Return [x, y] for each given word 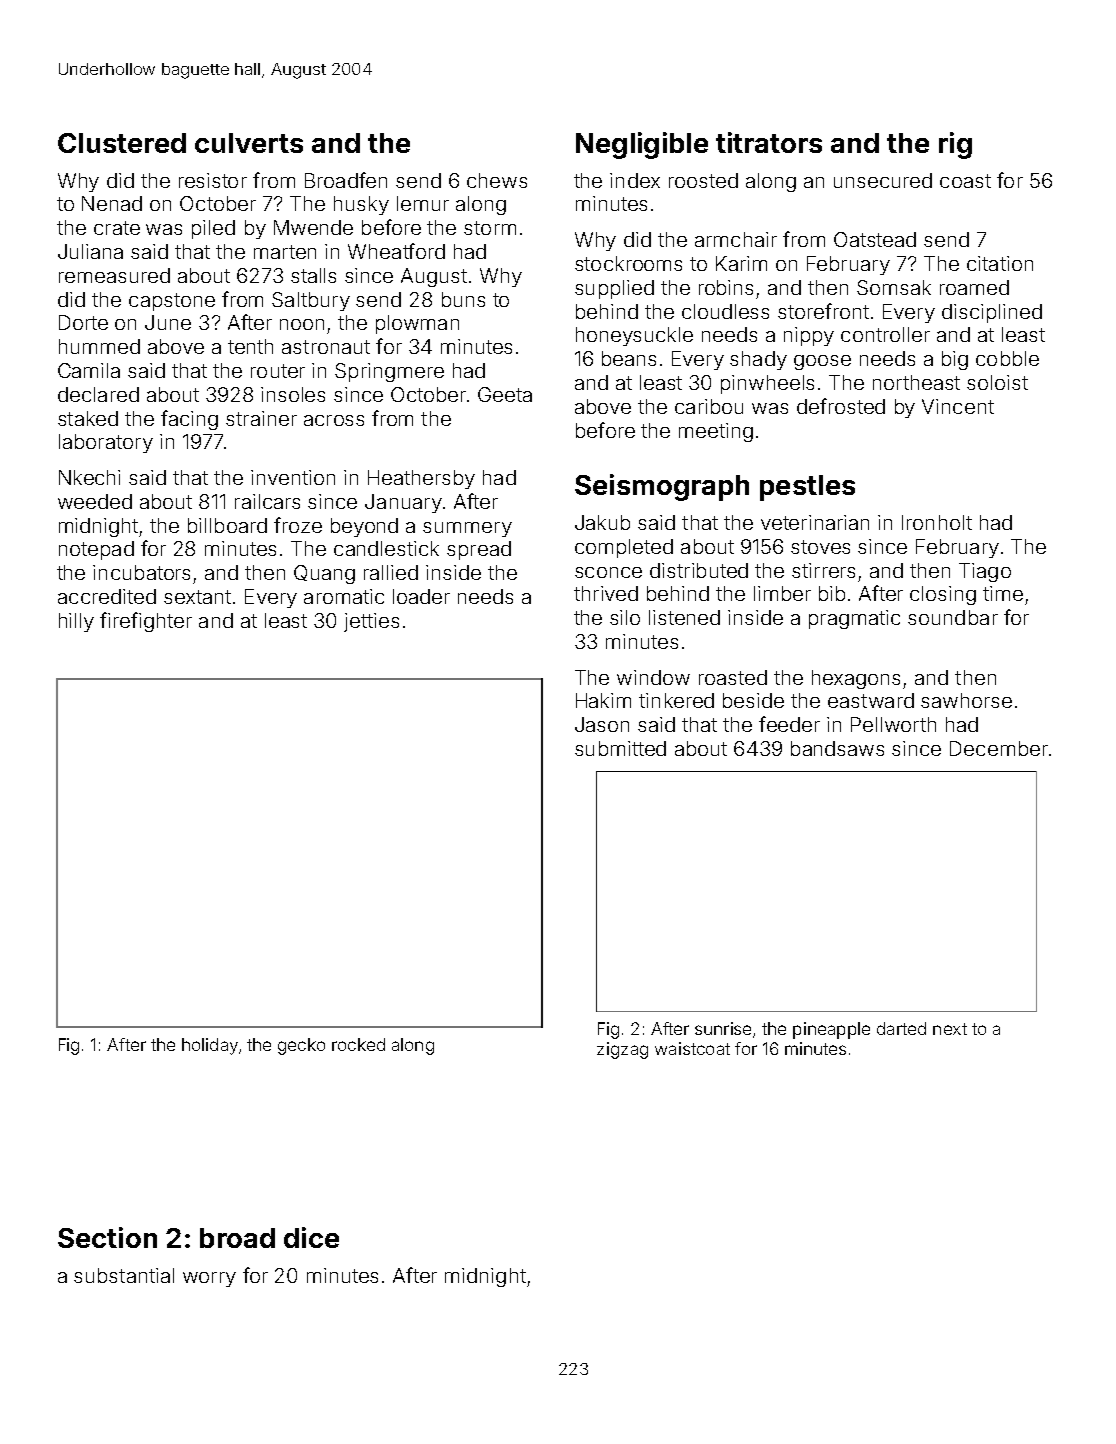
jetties [371, 622]
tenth [250, 346]
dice [311, 1237]
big [955, 360]
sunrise [723, 1028]
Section [107, 1237]
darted [901, 1028]
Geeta [505, 394]
